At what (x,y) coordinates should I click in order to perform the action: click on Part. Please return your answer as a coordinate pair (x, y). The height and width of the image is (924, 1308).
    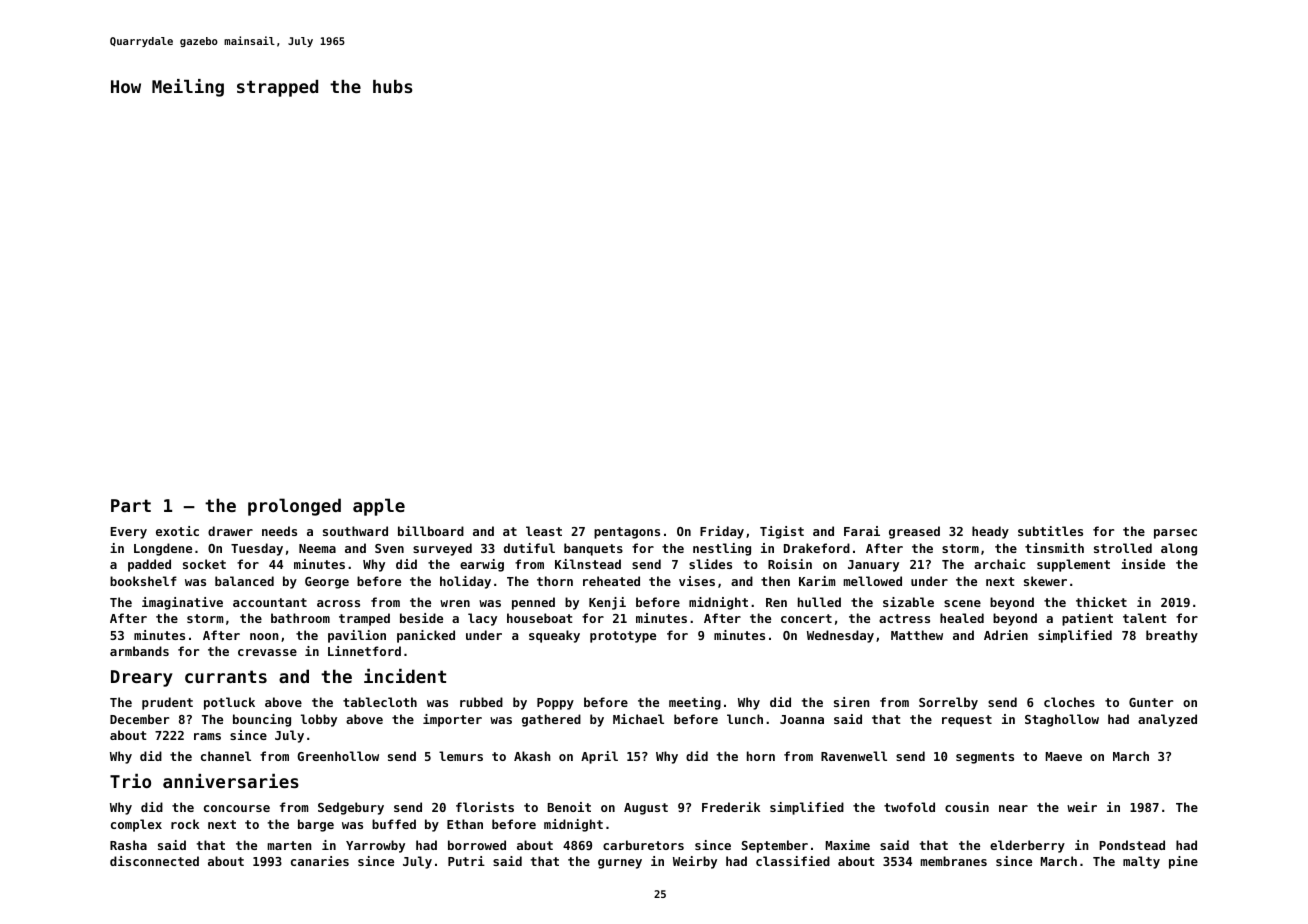
    Looking at the image, I should click on (131, 505).
